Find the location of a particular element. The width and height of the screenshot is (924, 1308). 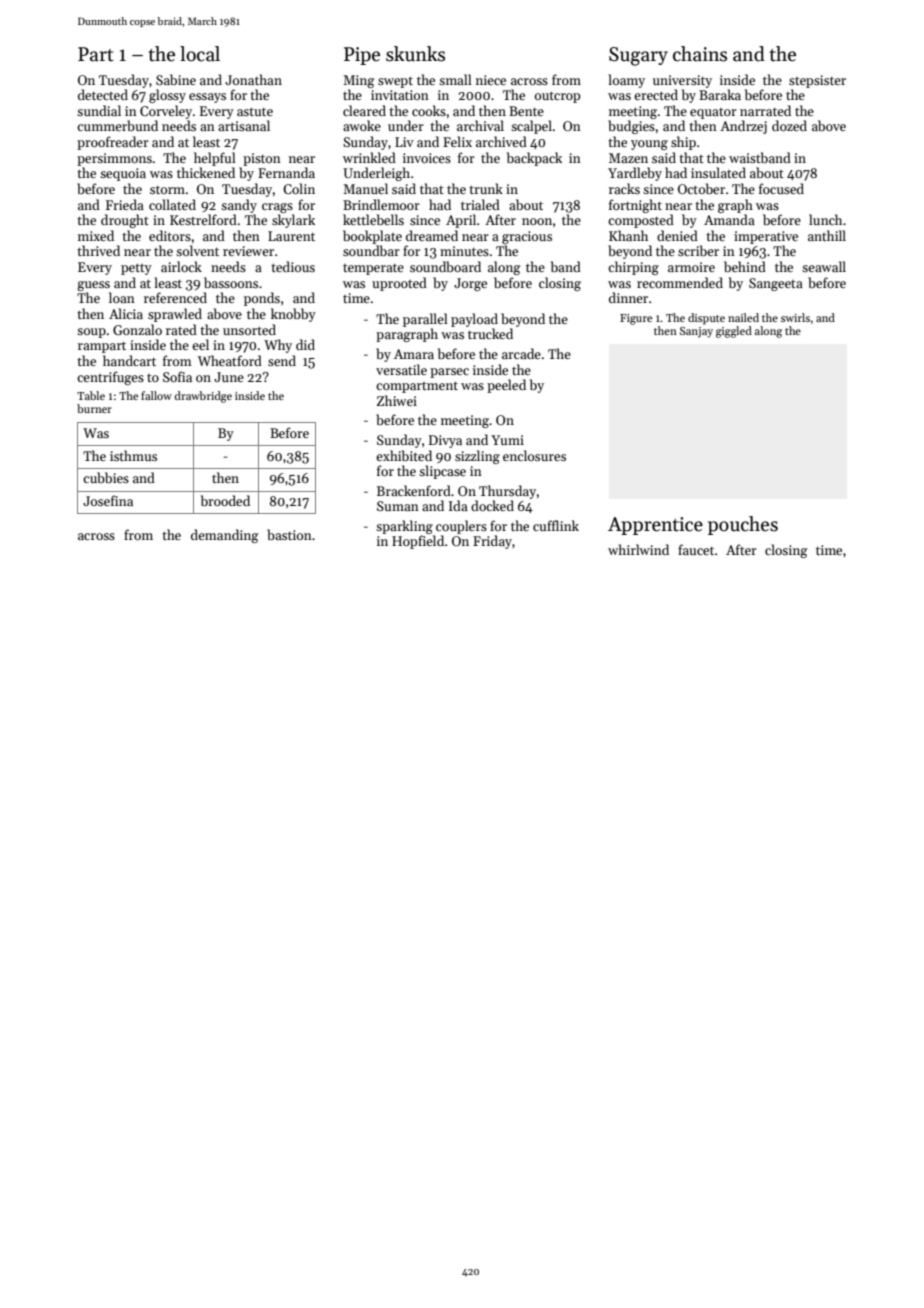

enclosures is located at coordinates (534, 455).
